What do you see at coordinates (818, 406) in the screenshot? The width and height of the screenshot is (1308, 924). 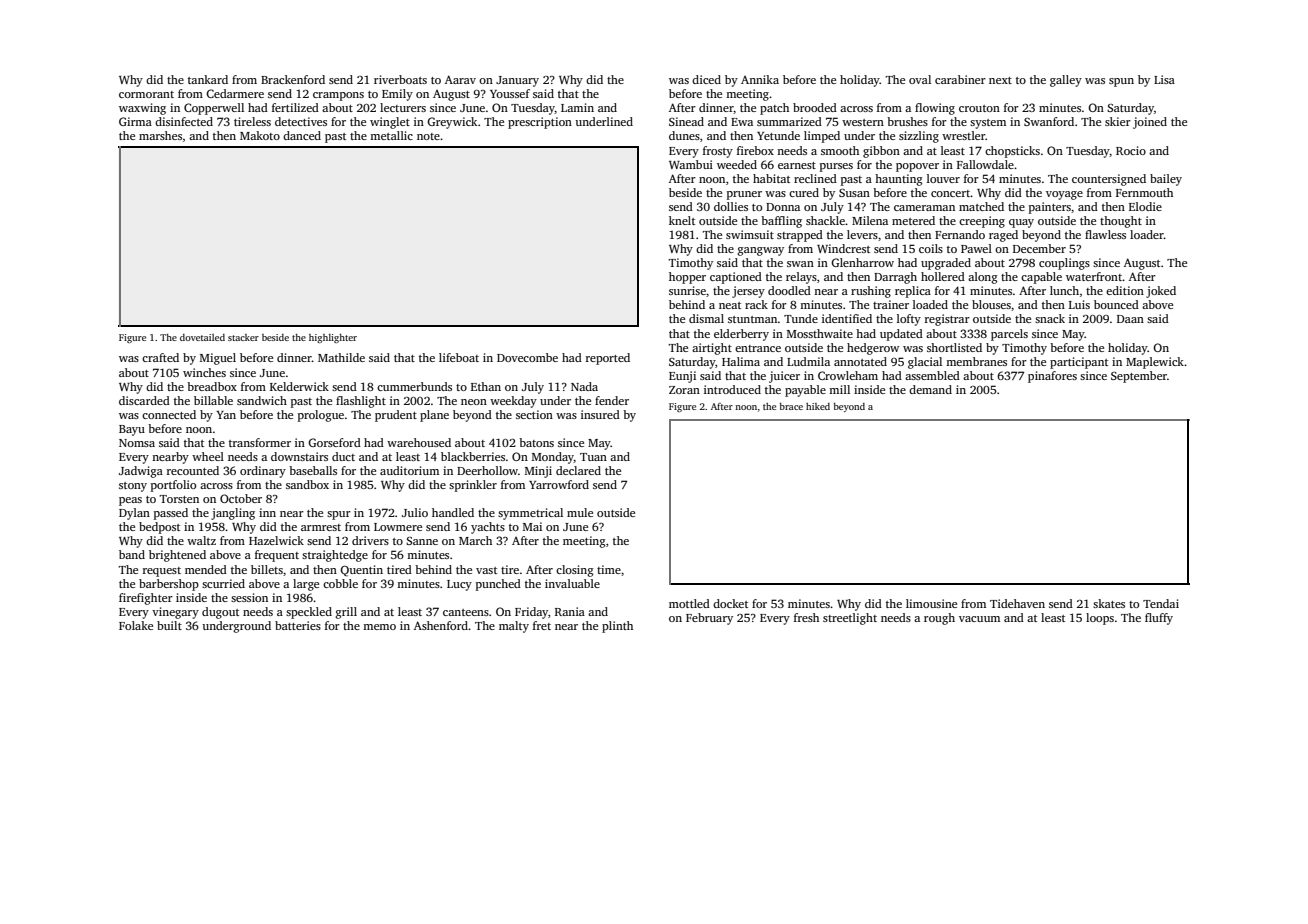 I see `hiked` at bounding box center [818, 406].
